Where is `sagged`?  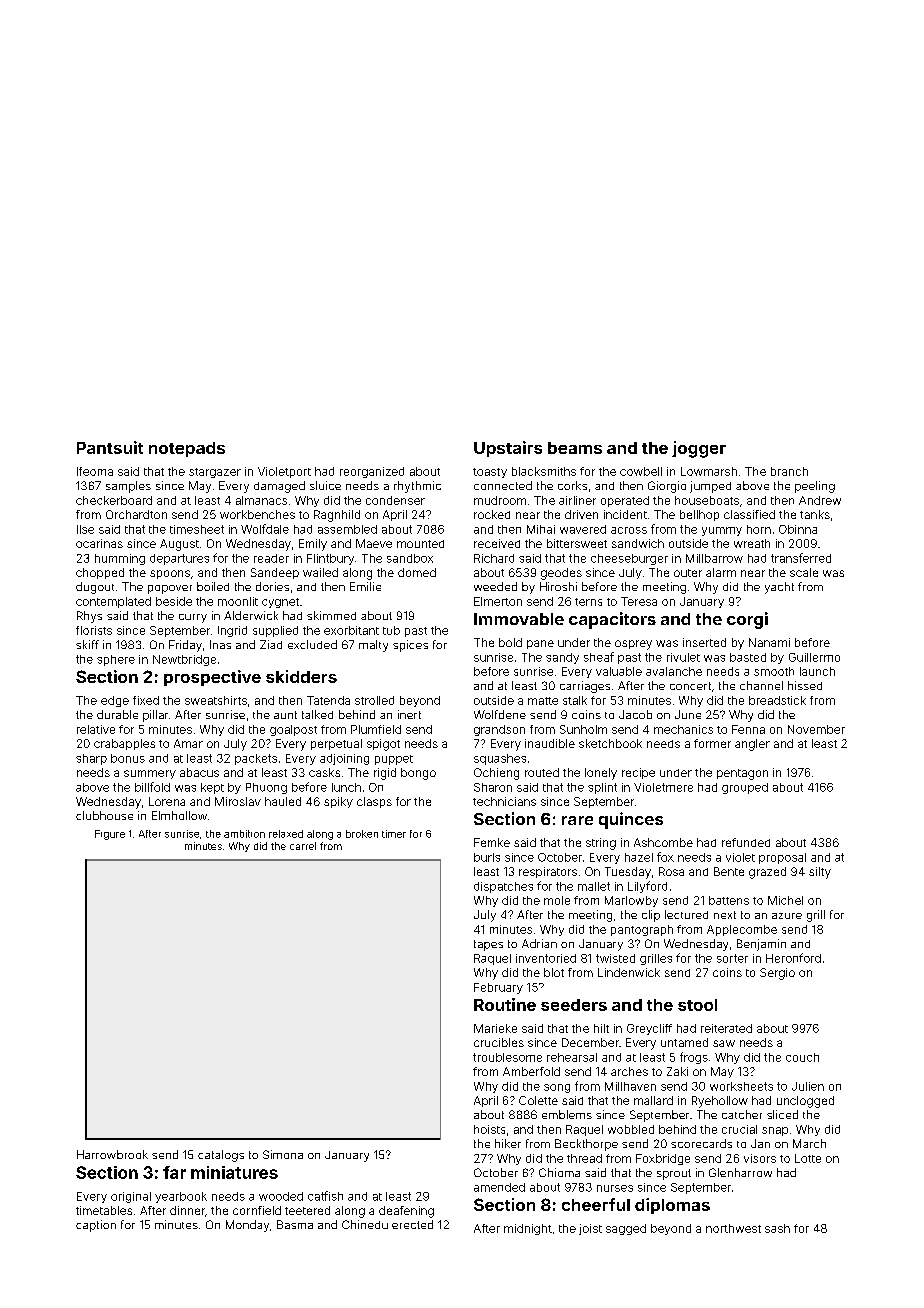
sagged is located at coordinates (626, 1229).
